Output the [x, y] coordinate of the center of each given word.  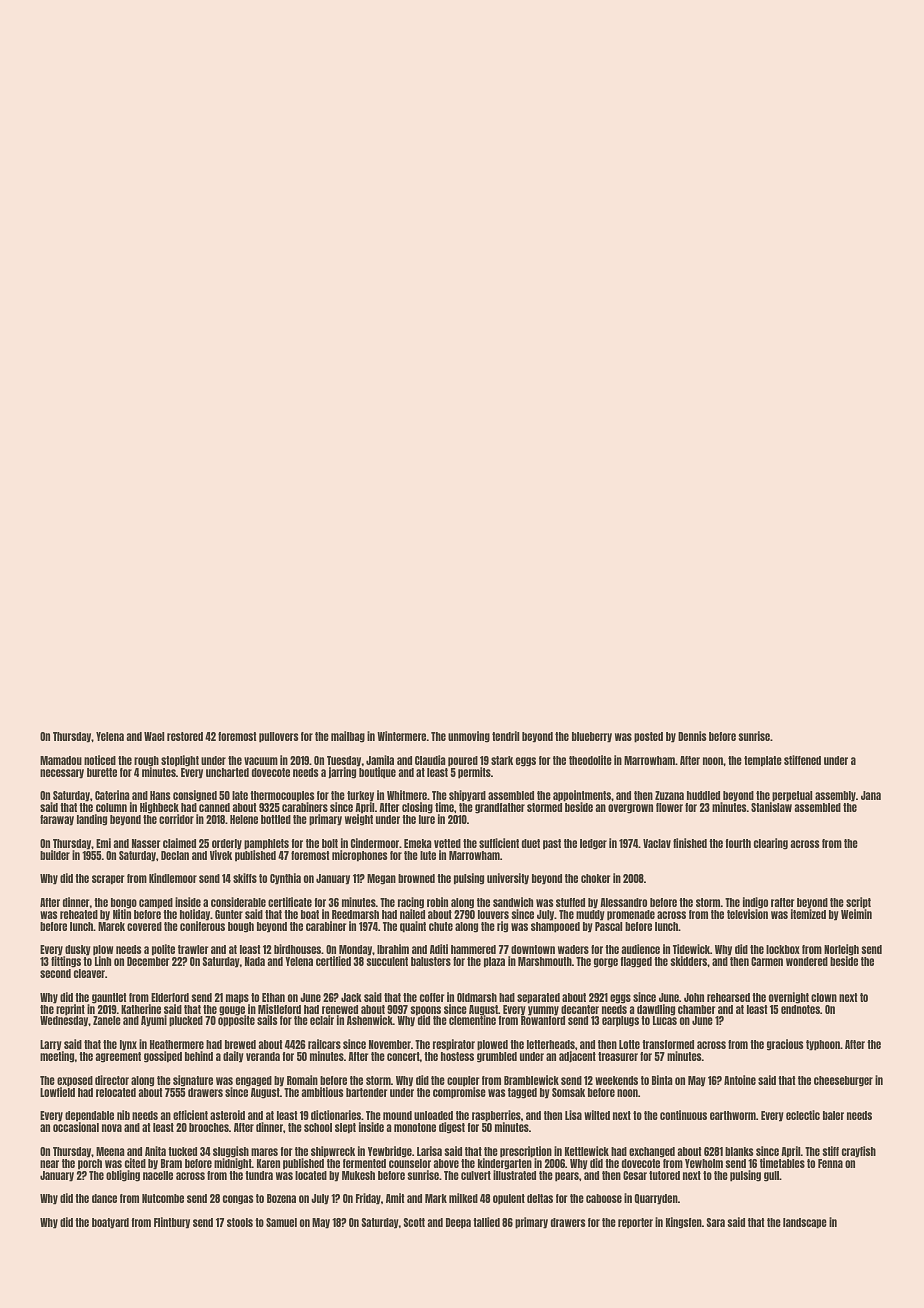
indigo [755, 903]
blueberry [592, 737]
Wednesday [64, 1021]
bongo [124, 903]
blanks [739, 1151]
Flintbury [172, 1223]
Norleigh [841, 950]
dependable [89, 1116]
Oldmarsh [477, 997]
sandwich [513, 902]
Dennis [692, 736]
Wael [154, 736]
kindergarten [505, 1164]
